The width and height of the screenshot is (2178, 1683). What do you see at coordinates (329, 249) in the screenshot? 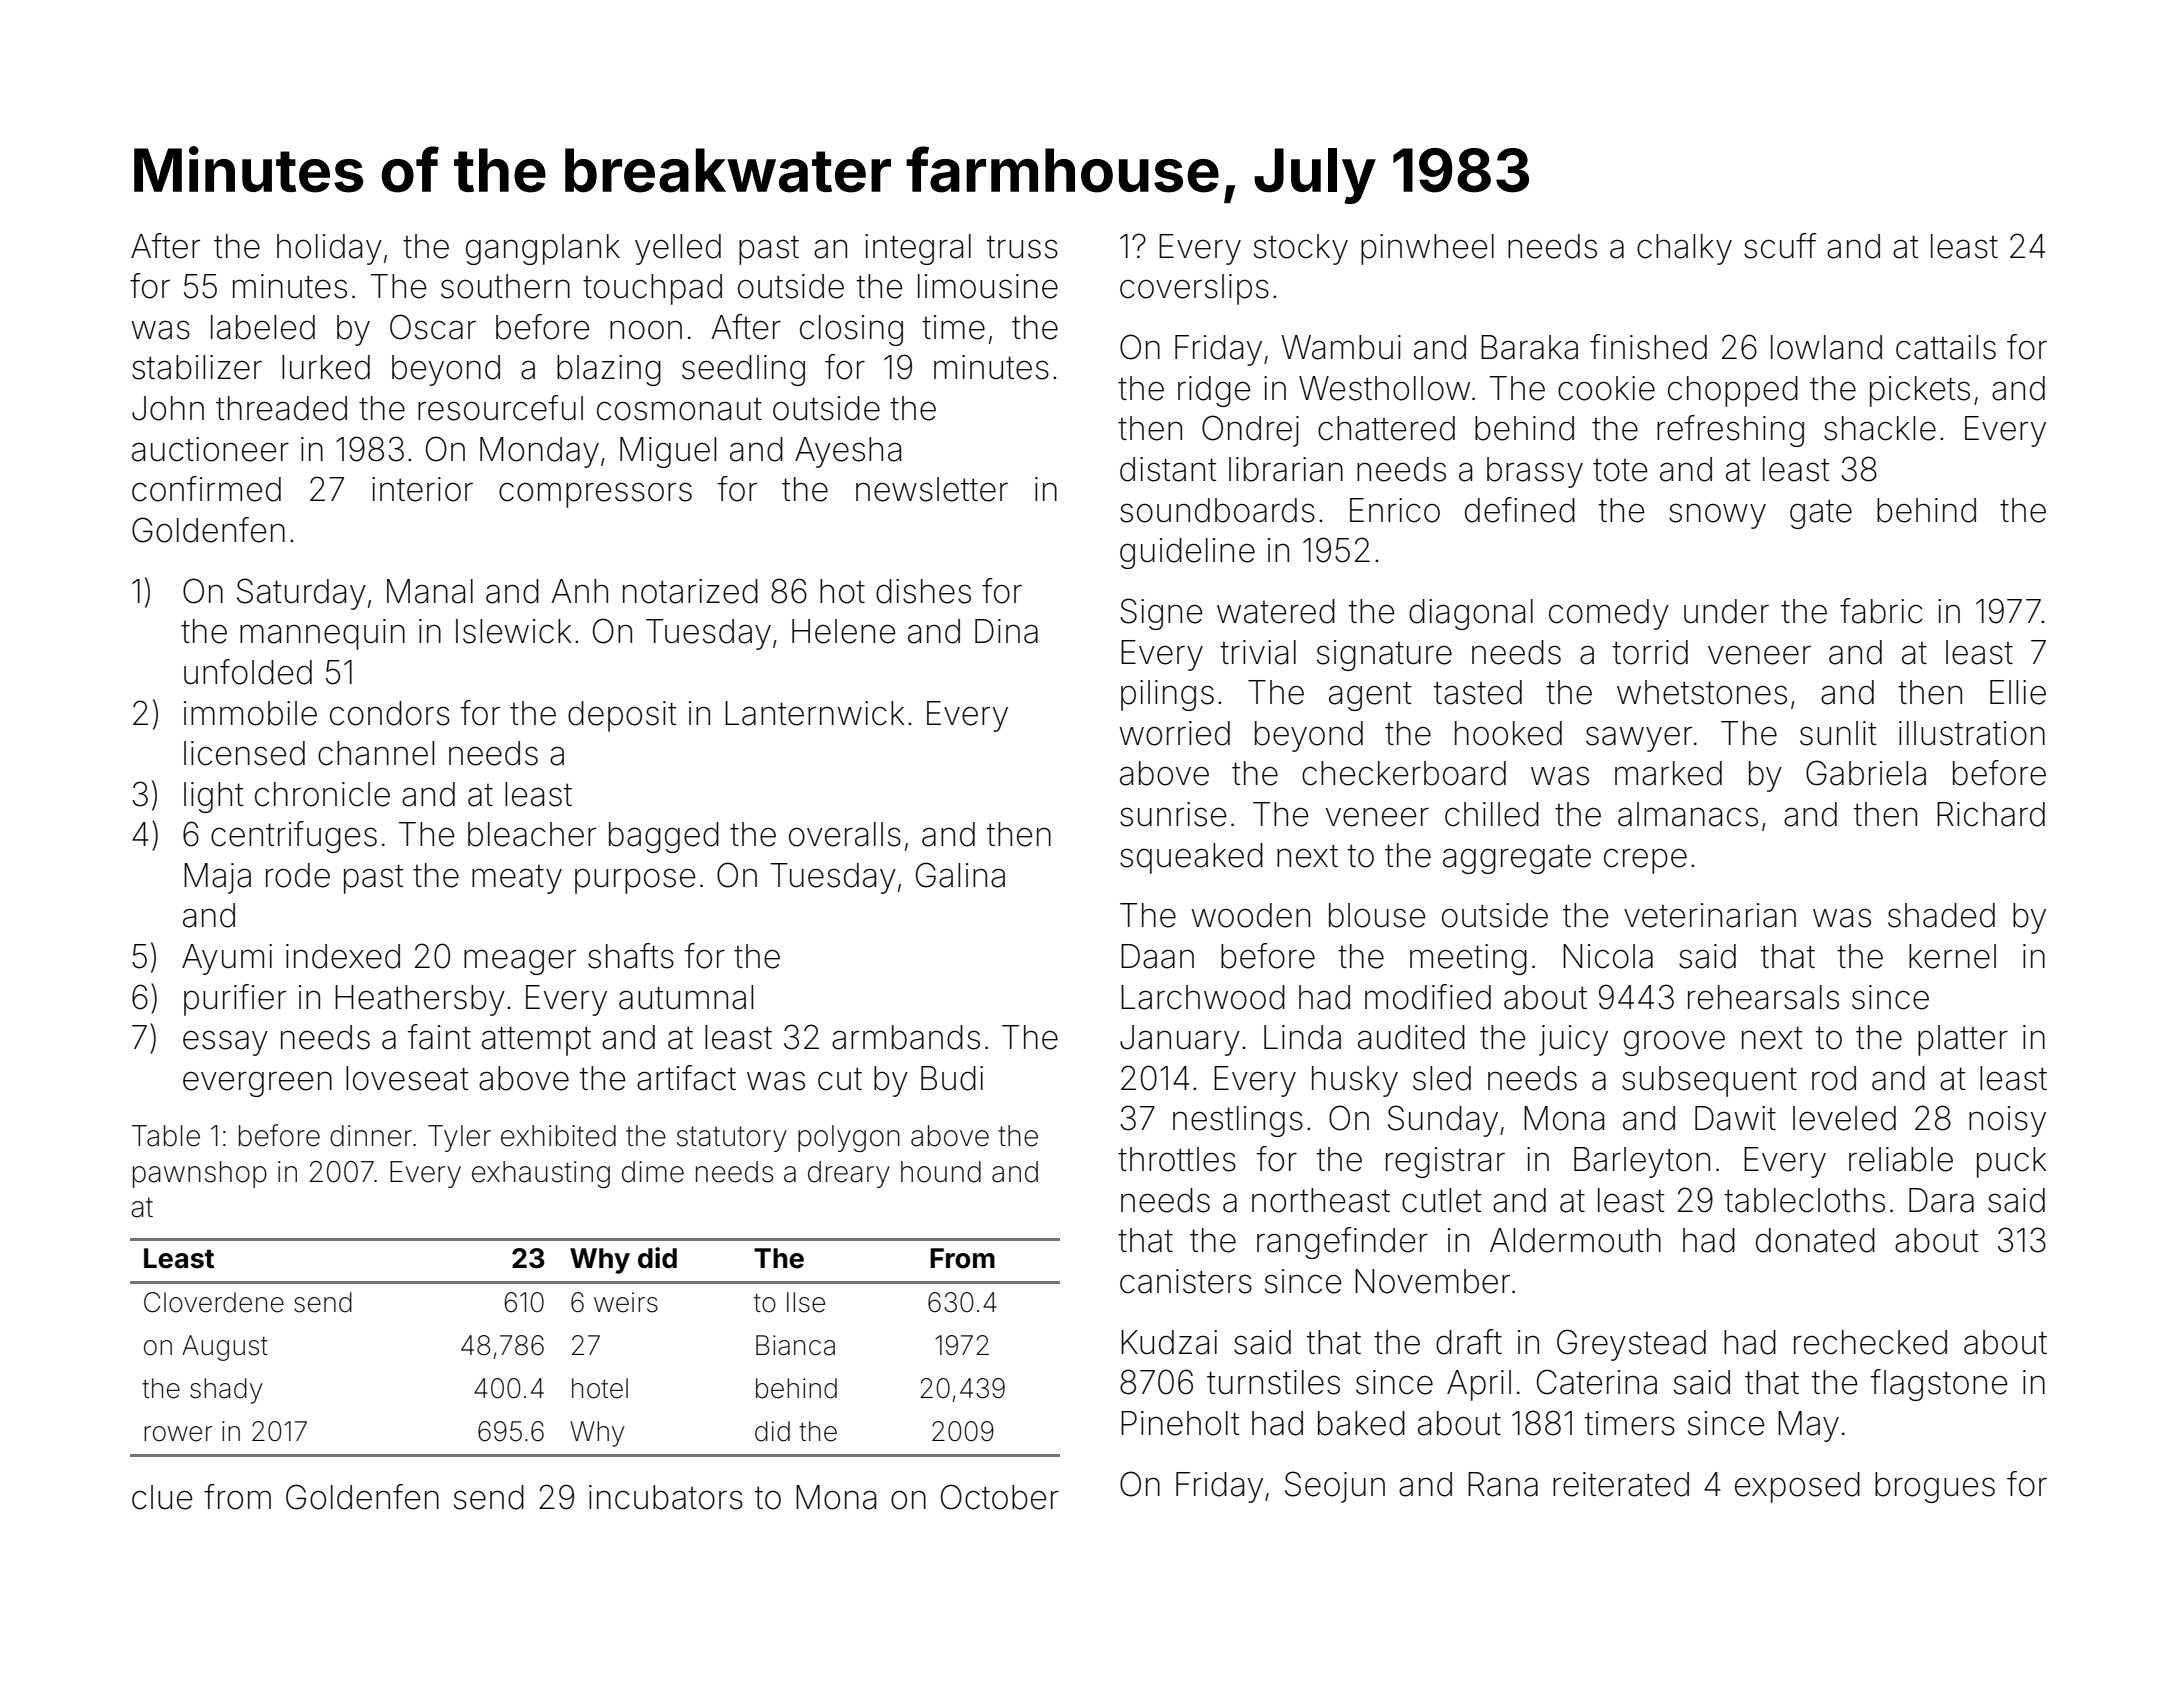
I see `holiday` at bounding box center [329, 249].
